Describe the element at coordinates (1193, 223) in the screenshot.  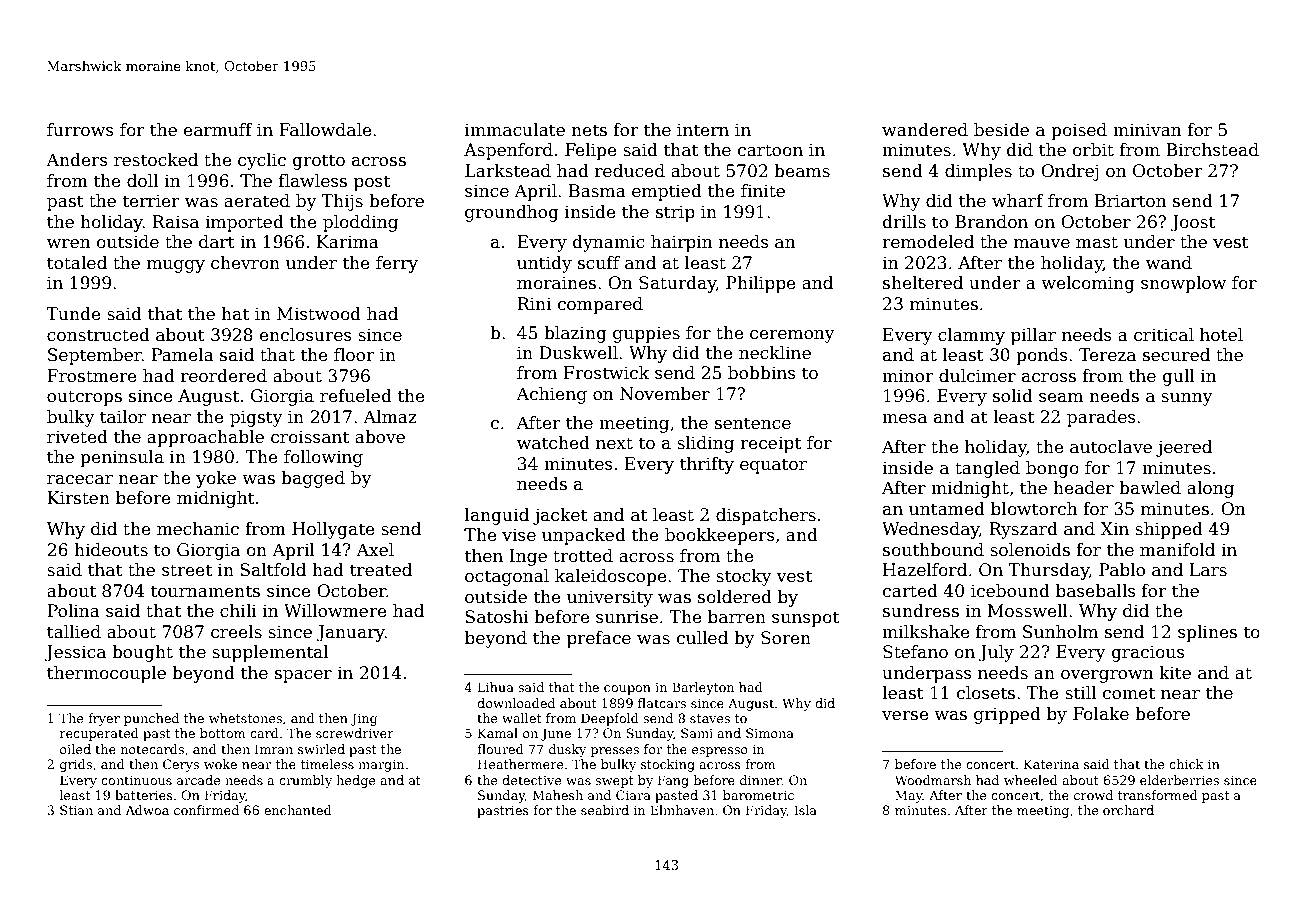
I see `Joost` at that location.
